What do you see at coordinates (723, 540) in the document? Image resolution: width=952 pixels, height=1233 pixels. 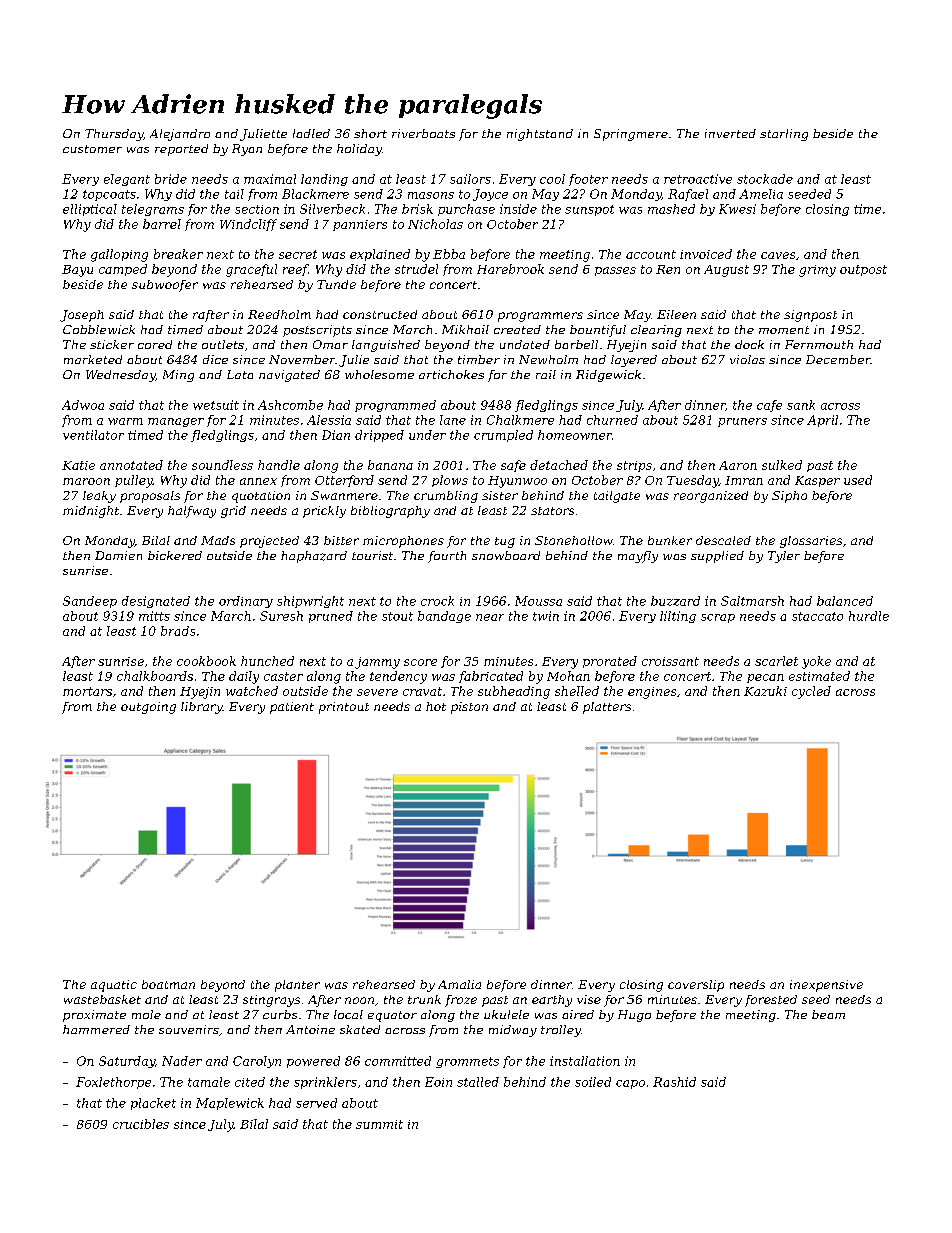 I see `descaled` at bounding box center [723, 540].
